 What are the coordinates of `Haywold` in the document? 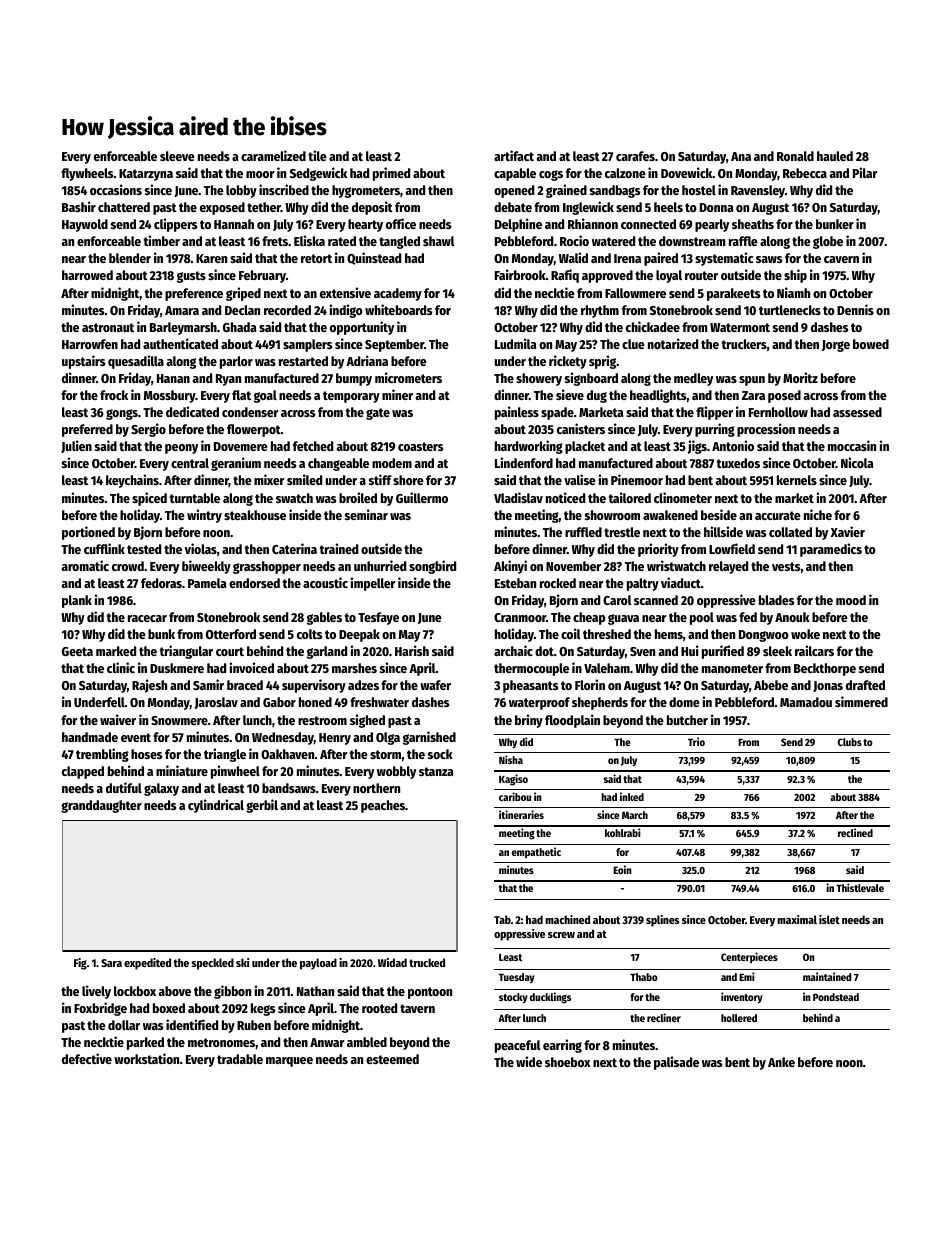 It's located at (85, 225).
